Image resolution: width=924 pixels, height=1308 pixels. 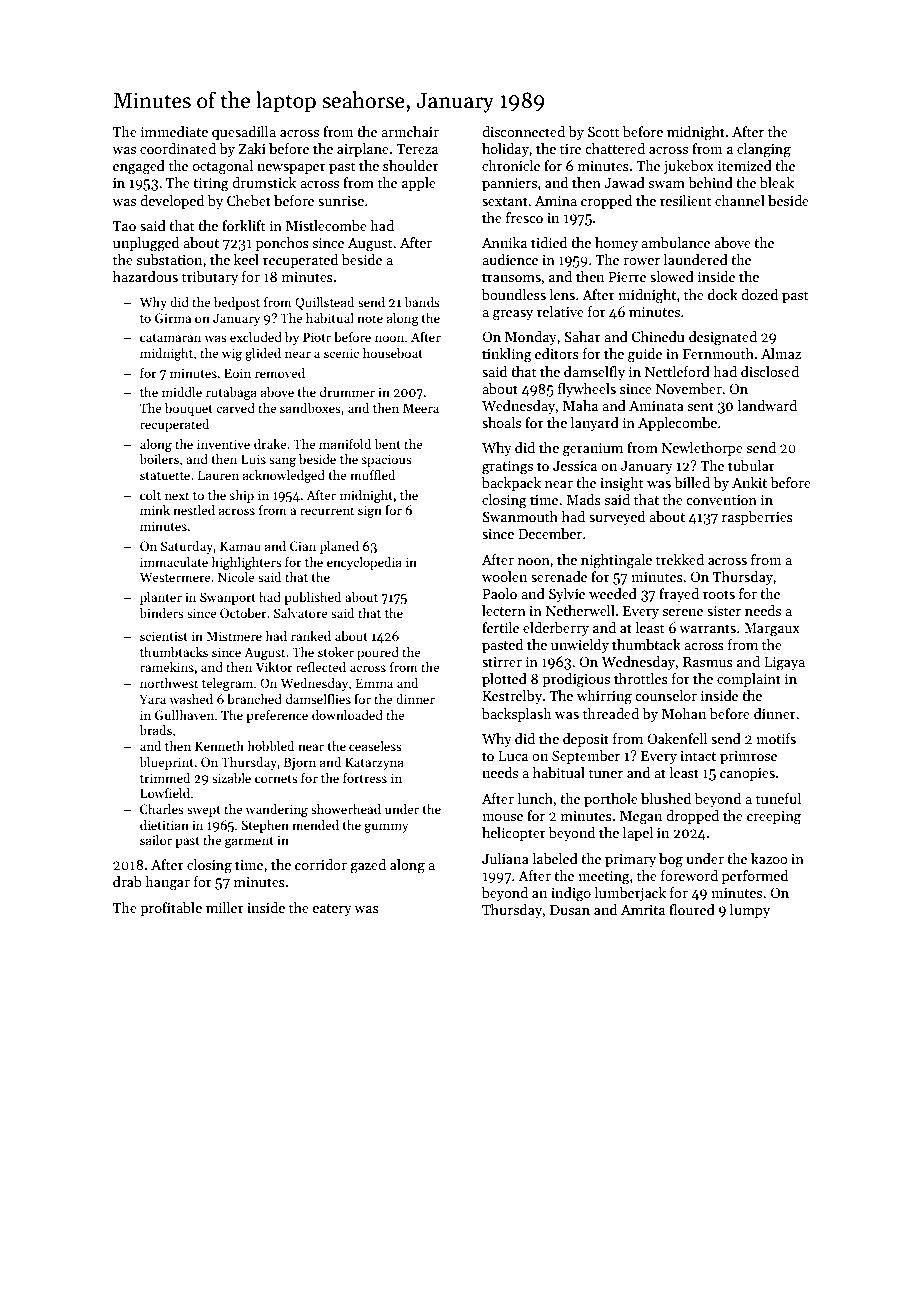 I want to click on telegram, so click(x=227, y=684).
